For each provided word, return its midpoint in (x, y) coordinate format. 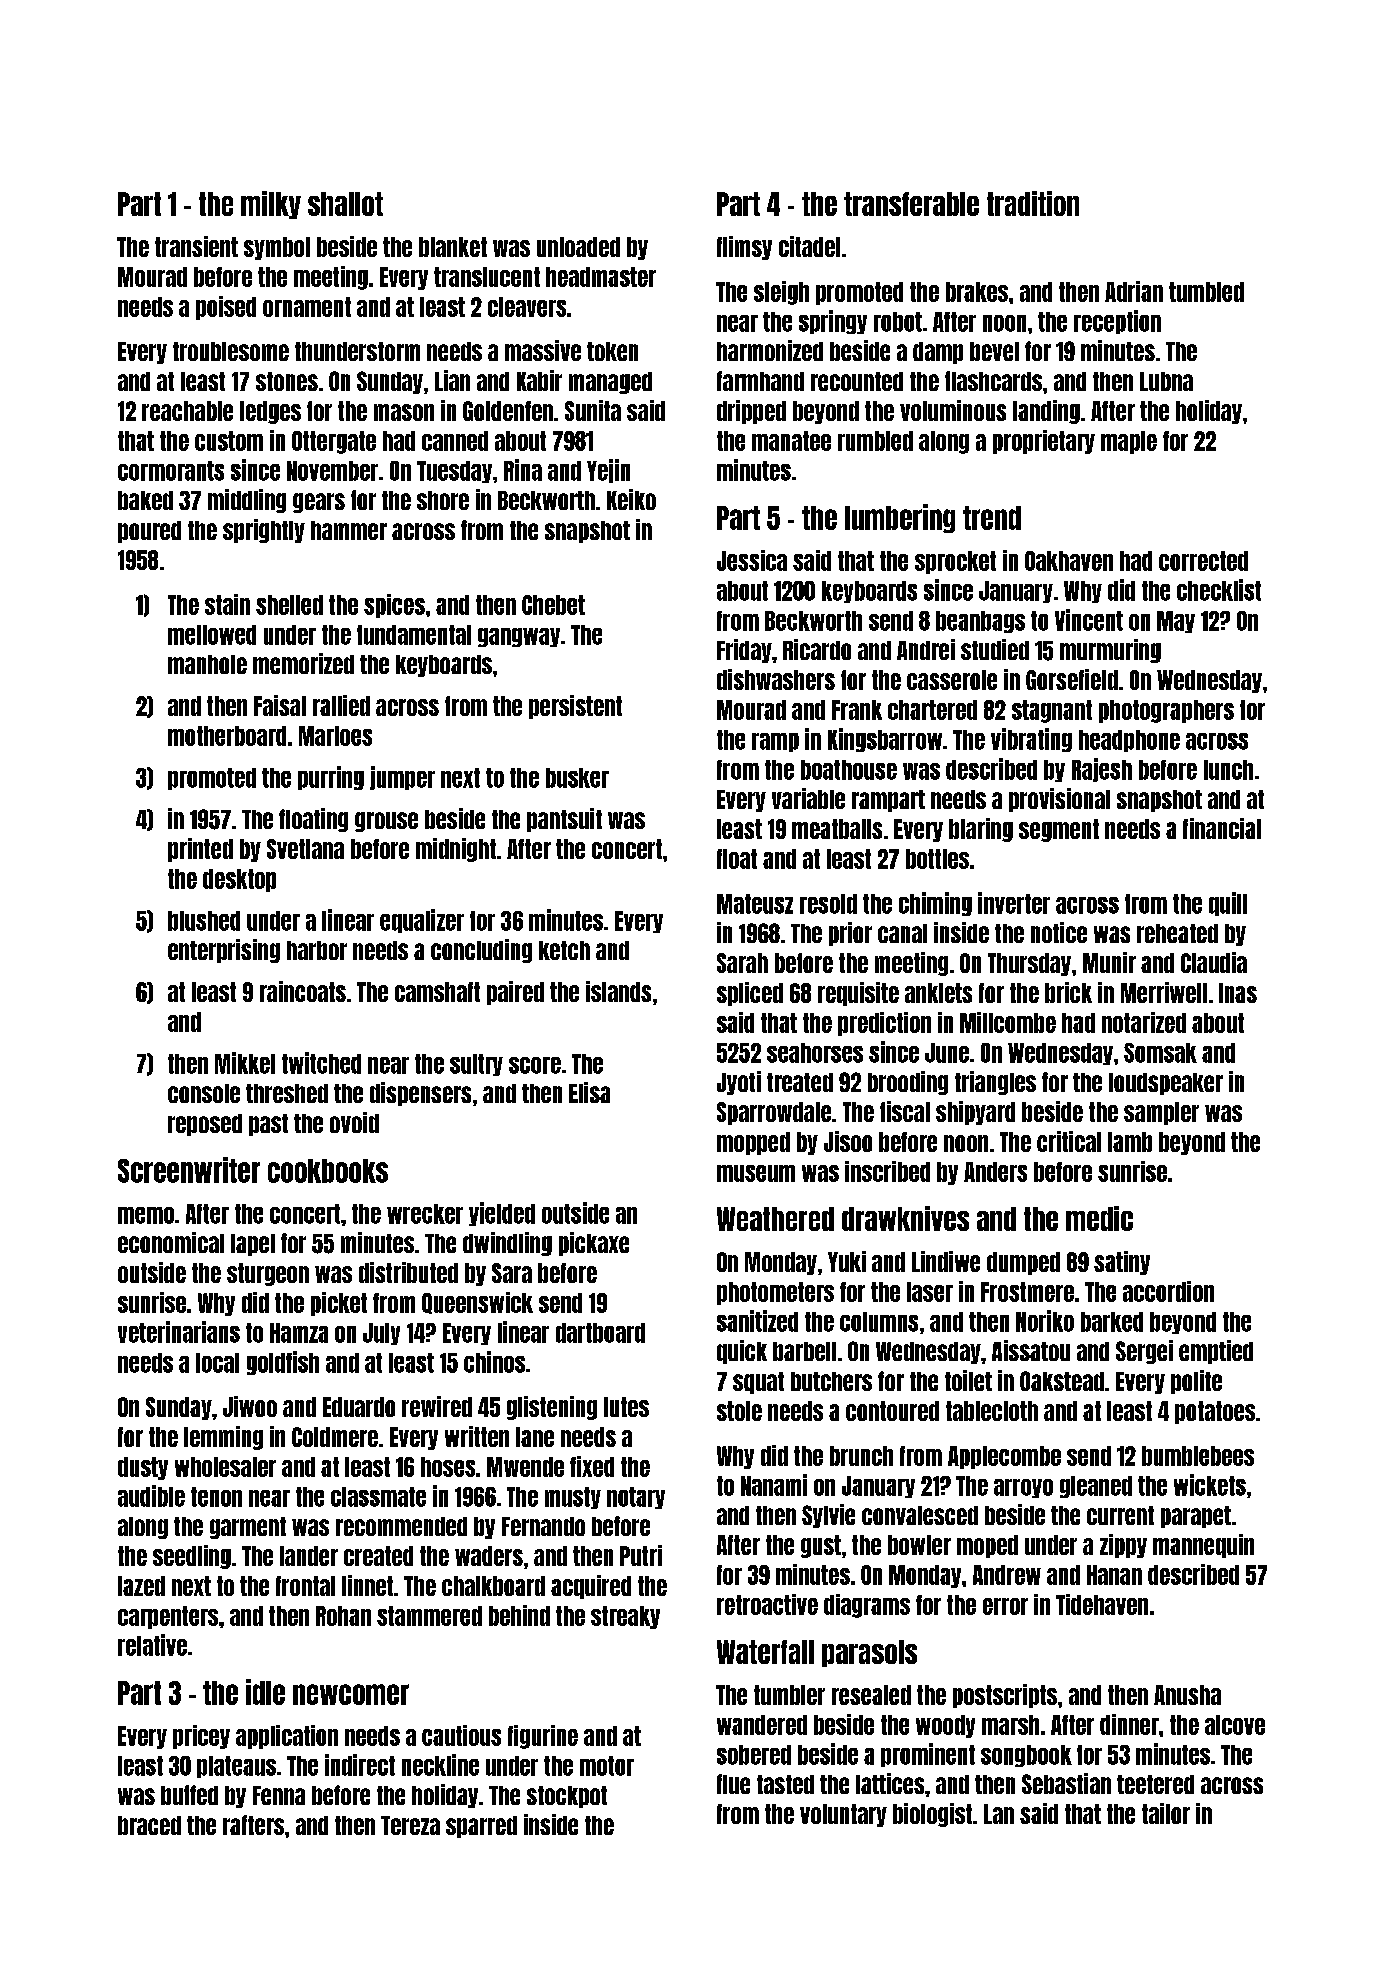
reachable (187, 411)
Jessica (752, 560)
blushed (204, 921)
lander (309, 1556)
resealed (871, 1695)
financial (1222, 828)
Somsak (1160, 1053)
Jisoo (848, 1141)
